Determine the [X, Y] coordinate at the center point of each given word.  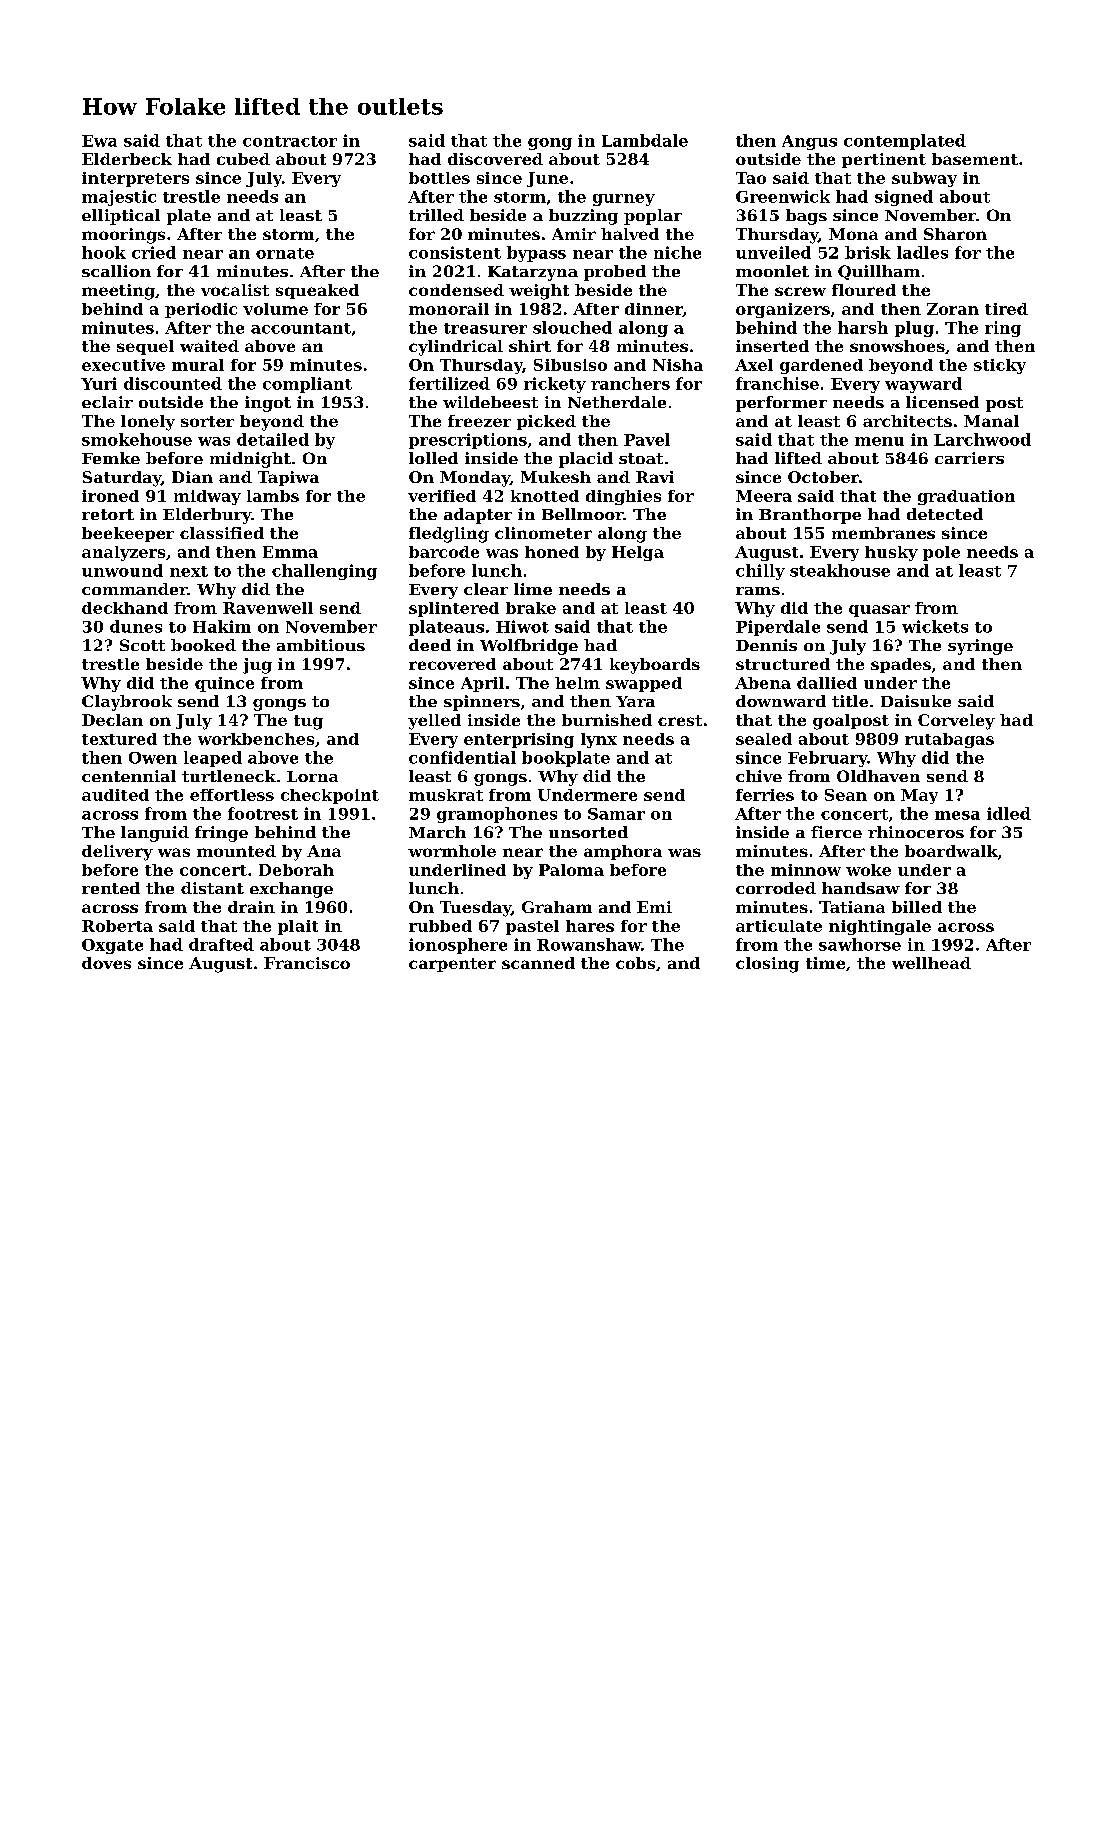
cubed [243, 159]
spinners [482, 703]
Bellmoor [582, 514]
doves [106, 963]
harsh [863, 327]
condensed [456, 290]
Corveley [956, 722]
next [189, 571]
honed [552, 552]
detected [945, 514]
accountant [301, 328]
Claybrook [127, 703]
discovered [495, 159]
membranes [883, 533]
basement [975, 159]
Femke [111, 458]
